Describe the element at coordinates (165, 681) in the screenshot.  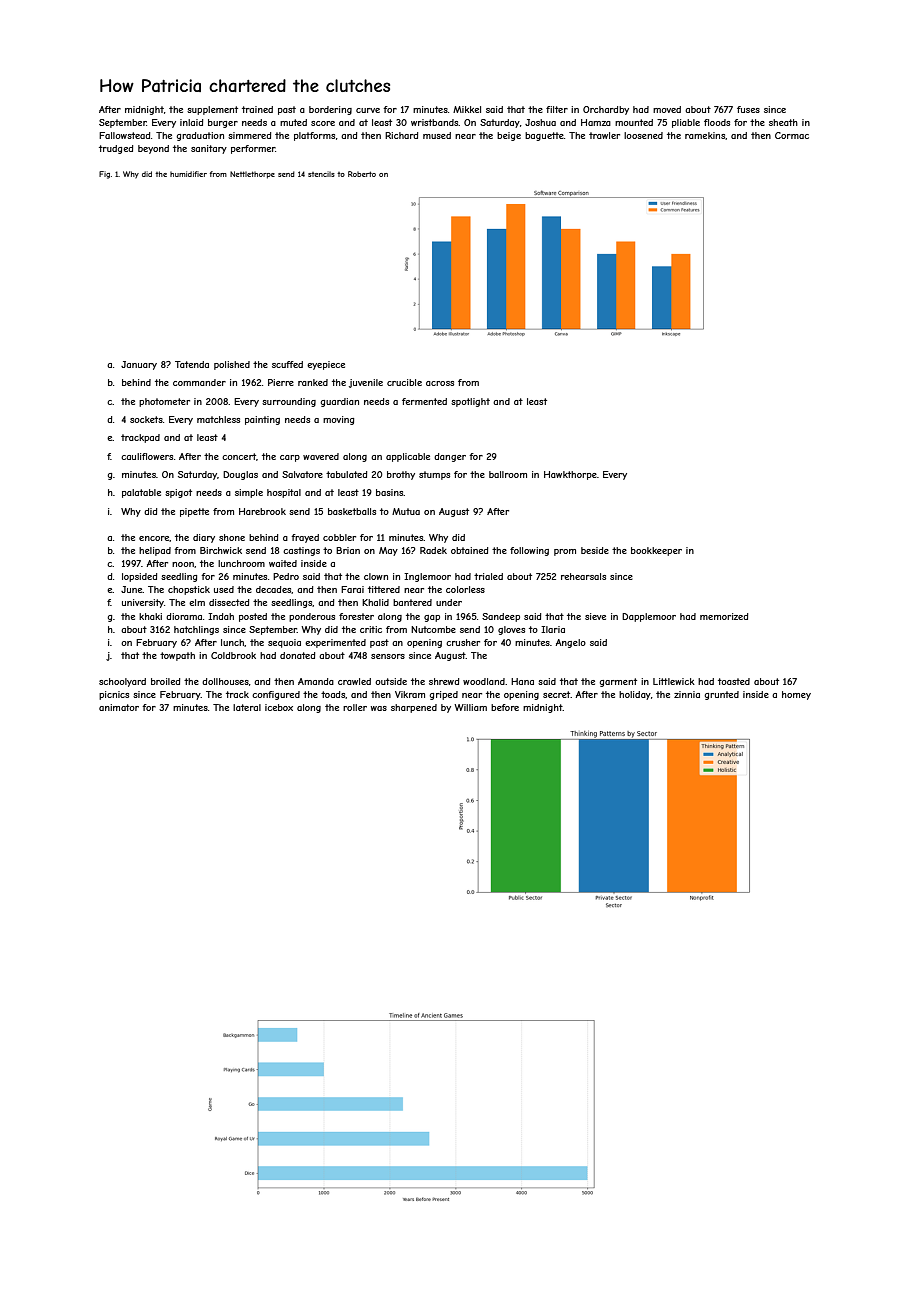
I see `broiled` at that location.
